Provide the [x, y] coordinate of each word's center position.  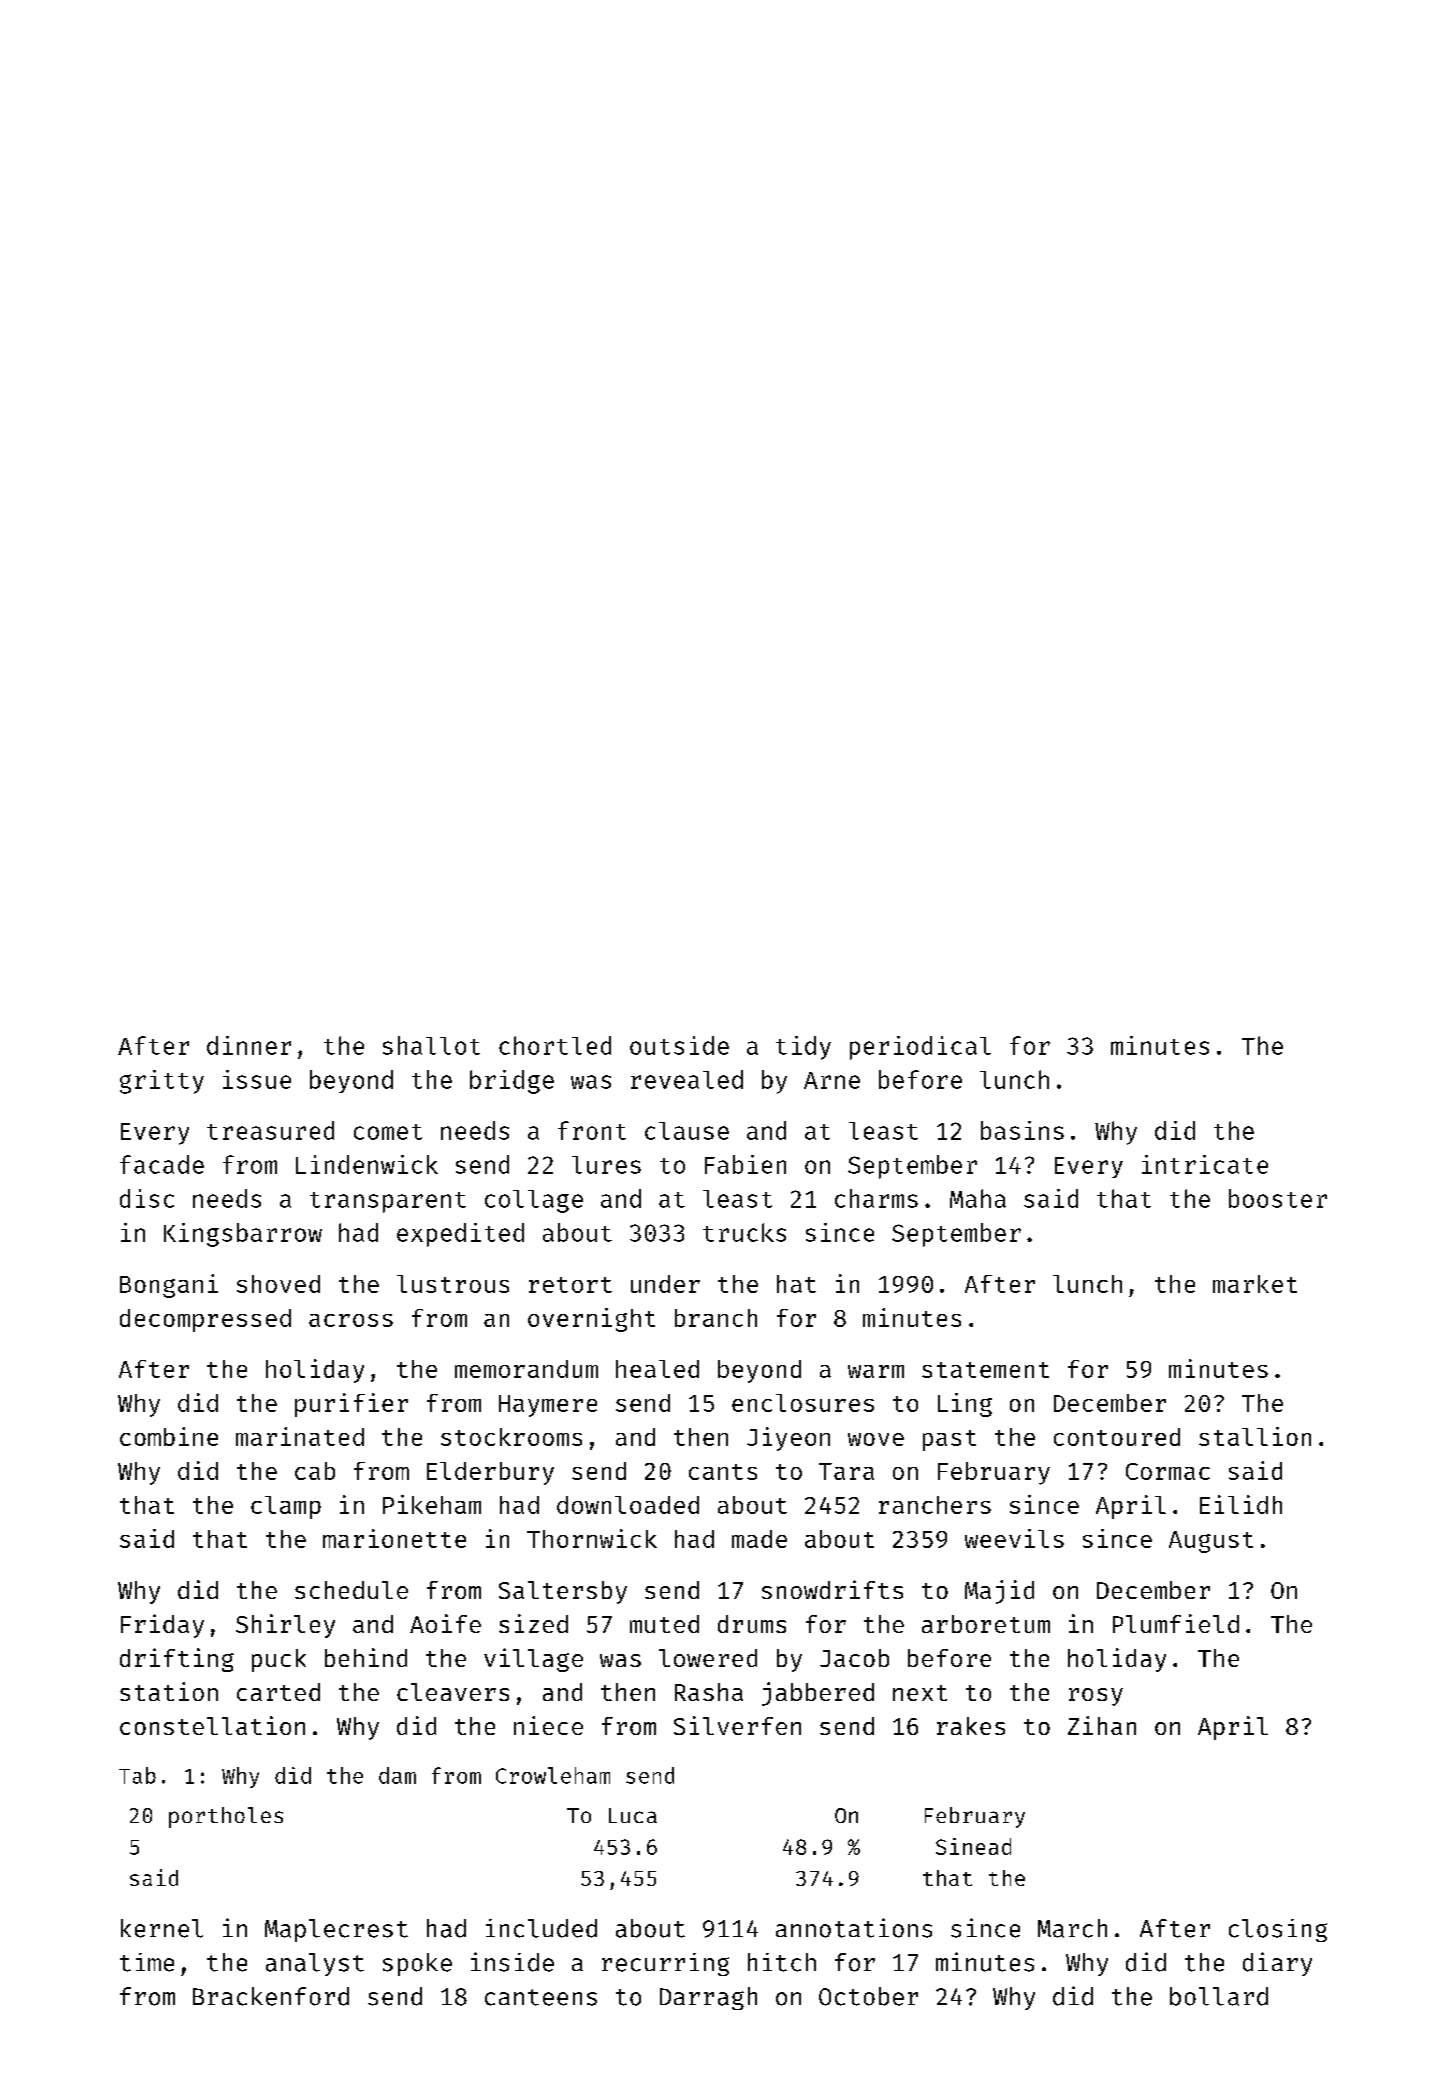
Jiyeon [788, 1439]
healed [657, 1369]
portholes [226, 1817]
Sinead [973, 1846]
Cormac [1168, 1471]
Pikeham [432, 1504]
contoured [1117, 1437]
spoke [417, 1964]
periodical [920, 1048]
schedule [351, 1590]
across [351, 1320]
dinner [249, 1045]
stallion [1255, 1436]
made [759, 1539]
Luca [633, 1815]
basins [1022, 1130]
